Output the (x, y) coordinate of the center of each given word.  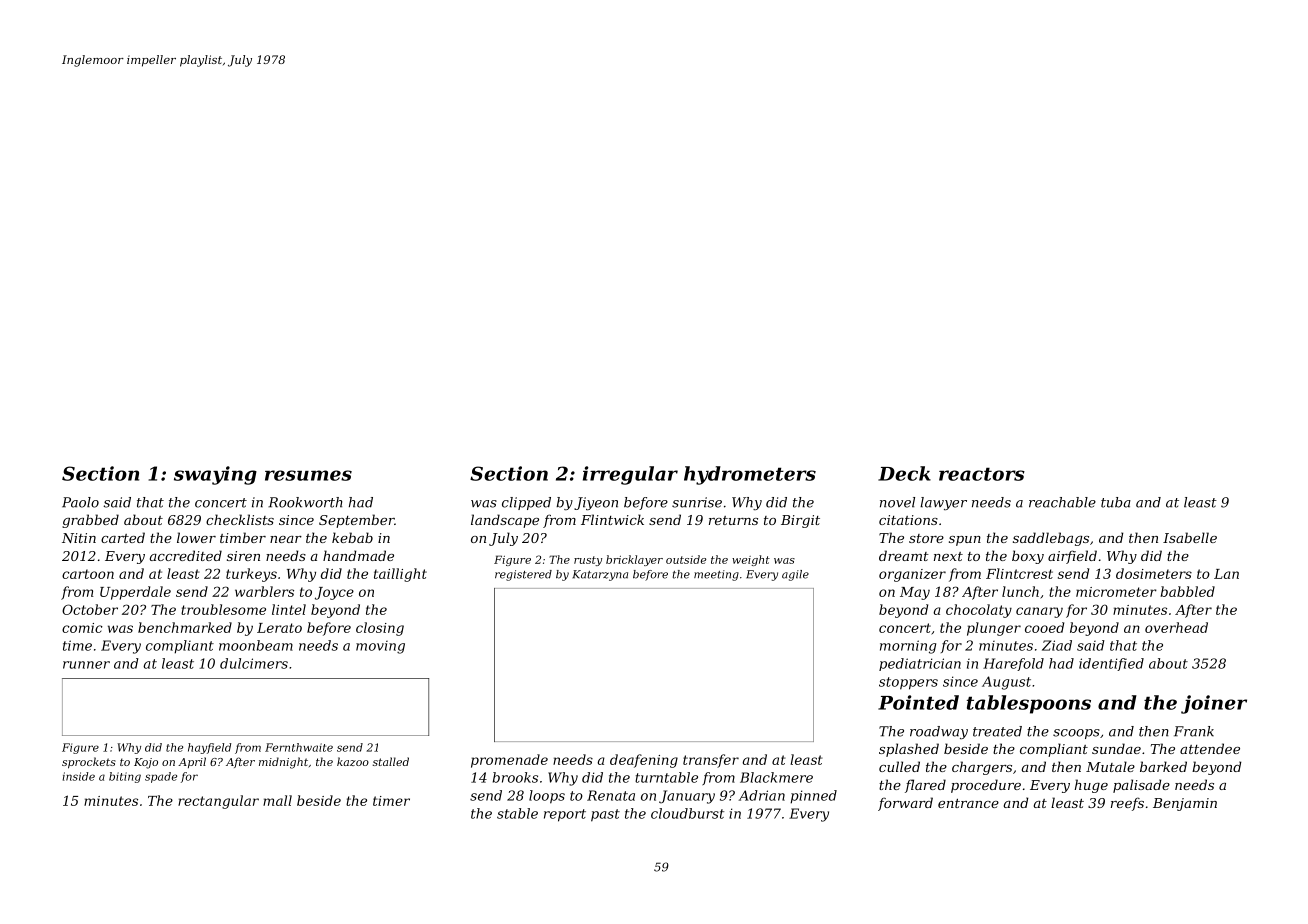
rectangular (218, 802)
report (565, 815)
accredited (186, 555)
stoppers (908, 683)
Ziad (1057, 645)
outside (686, 559)
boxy (1028, 557)
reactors (982, 474)
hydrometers (750, 475)
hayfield (209, 748)
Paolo (80, 502)
